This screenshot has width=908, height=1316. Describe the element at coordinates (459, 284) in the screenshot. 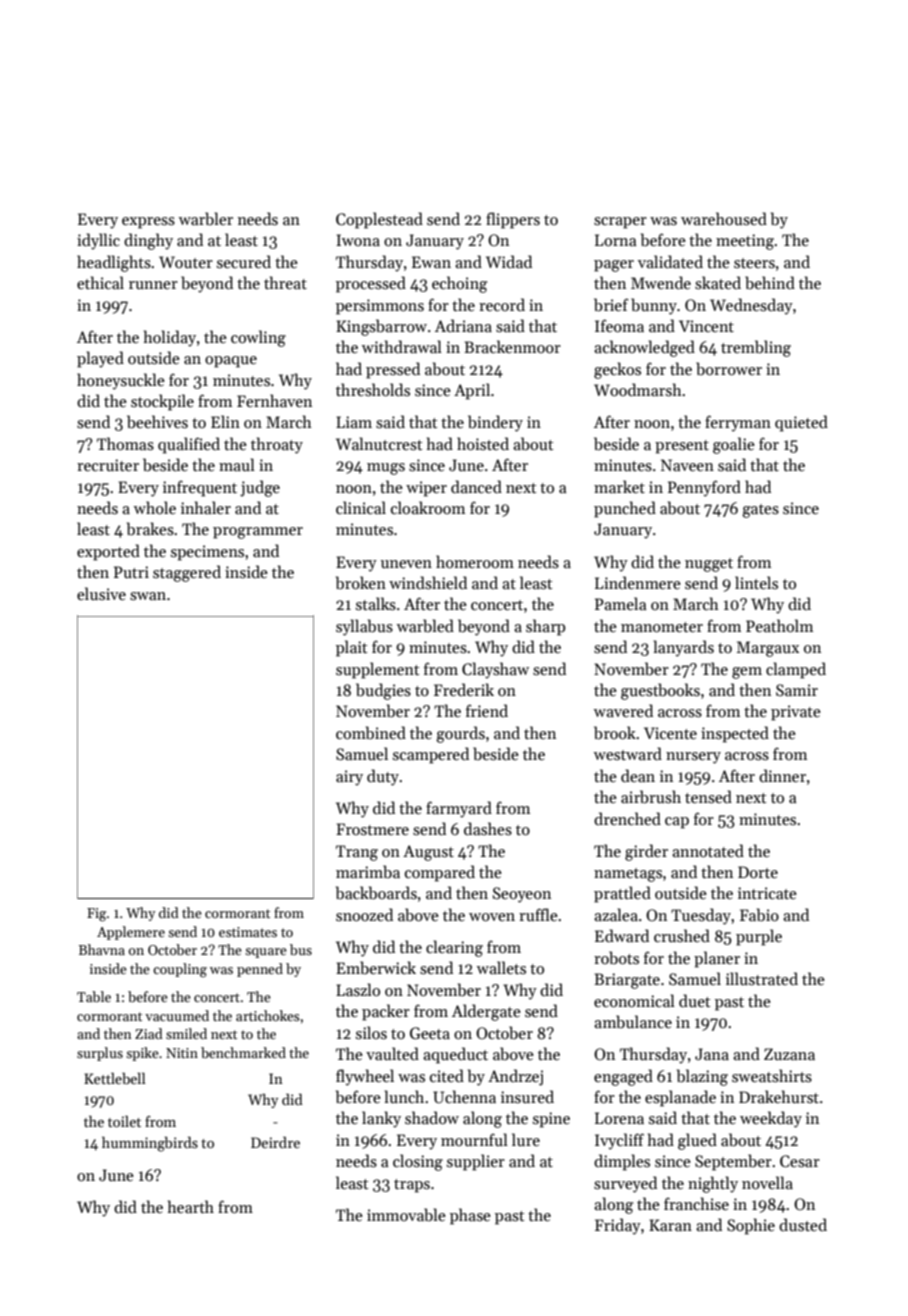

I see `echoing` at that location.
